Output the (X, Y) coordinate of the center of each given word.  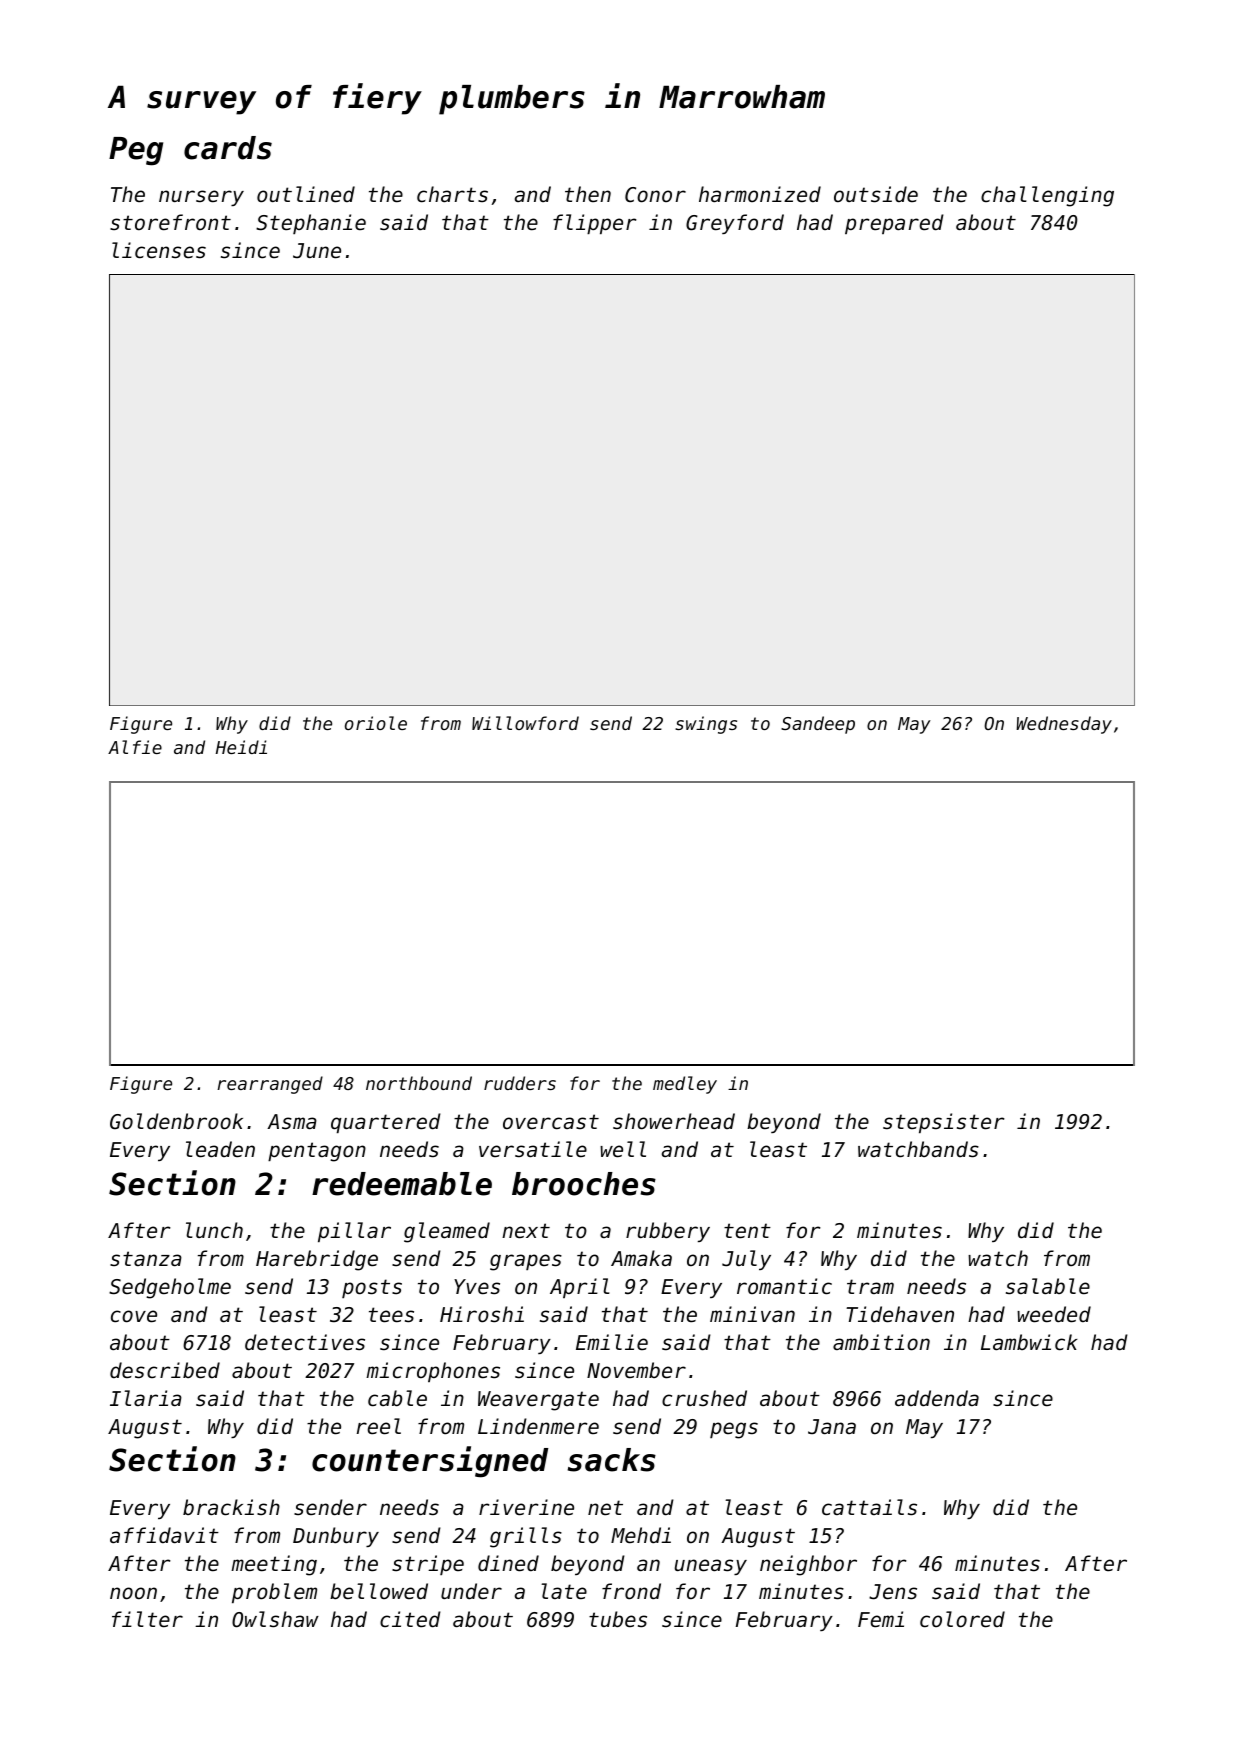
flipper (595, 224)
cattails (869, 1507)
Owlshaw (275, 1619)
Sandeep (818, 725)
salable (1048, 1286)
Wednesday (1064, 725)
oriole (376, 723)
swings (706, 725)
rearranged (270, 1085)
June (317, 251)
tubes (618, 1619)
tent (747, 1231)
